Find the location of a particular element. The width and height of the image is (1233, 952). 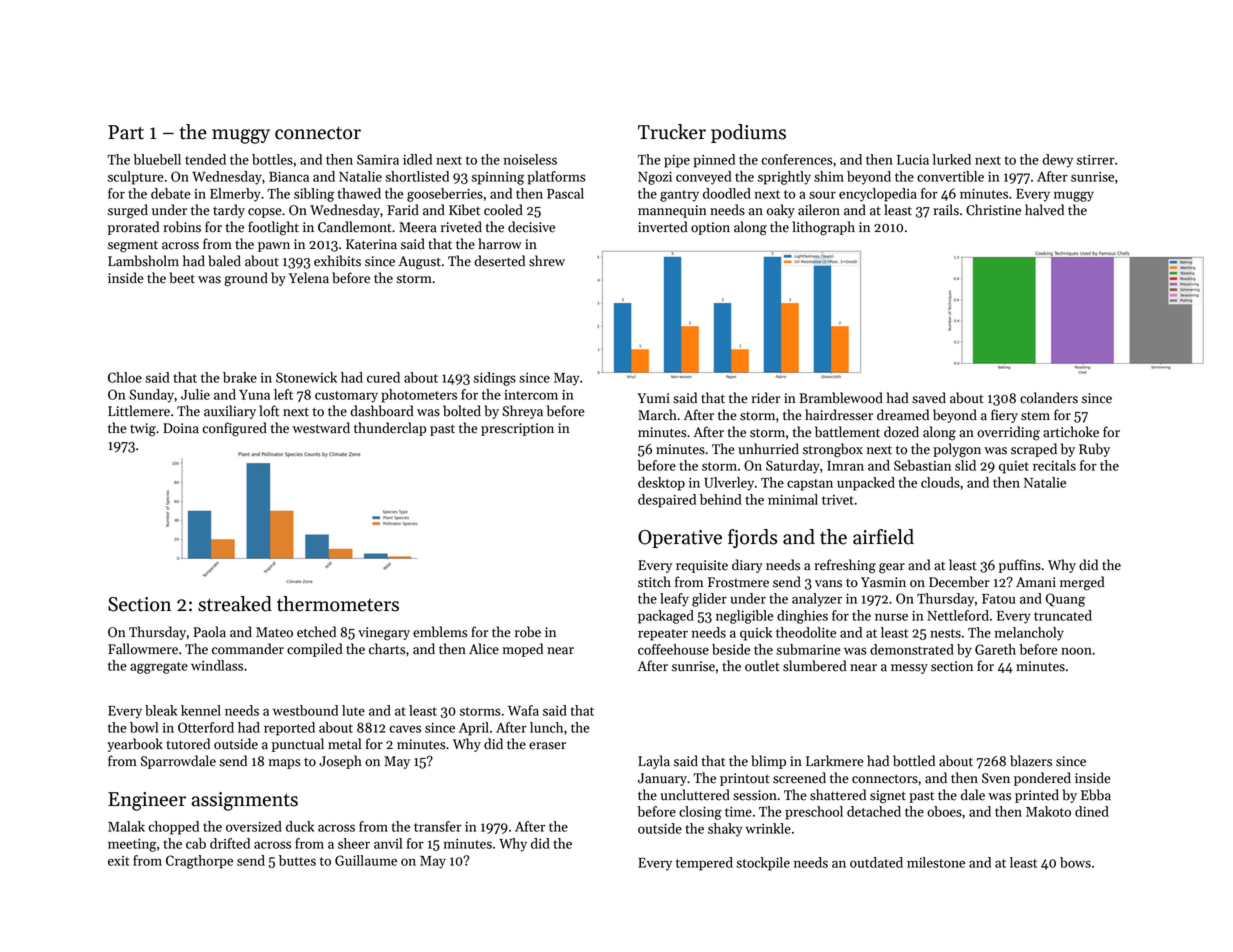

bows is located at coordinates (1075, 862).
